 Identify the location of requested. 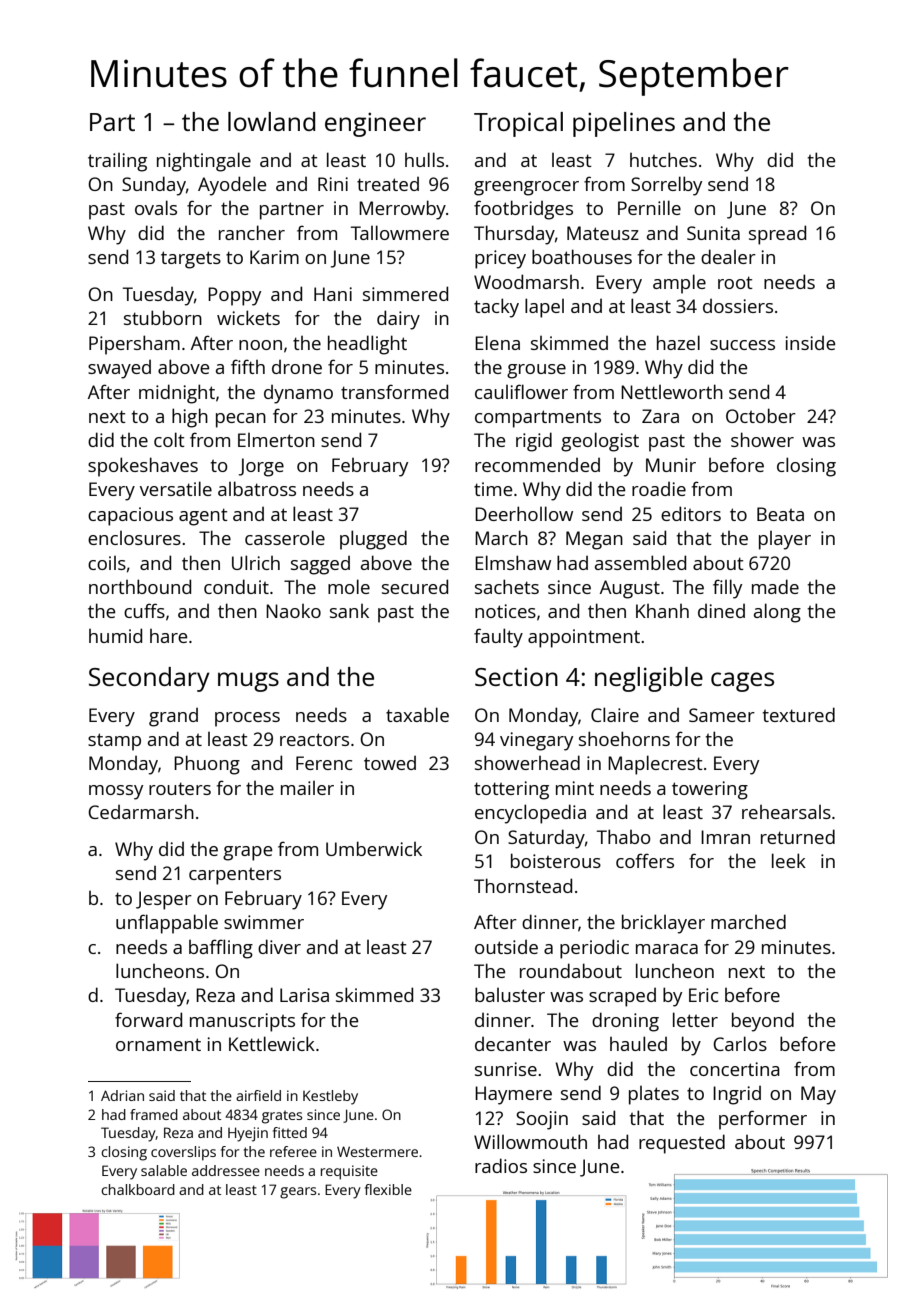
(682, 1144).
